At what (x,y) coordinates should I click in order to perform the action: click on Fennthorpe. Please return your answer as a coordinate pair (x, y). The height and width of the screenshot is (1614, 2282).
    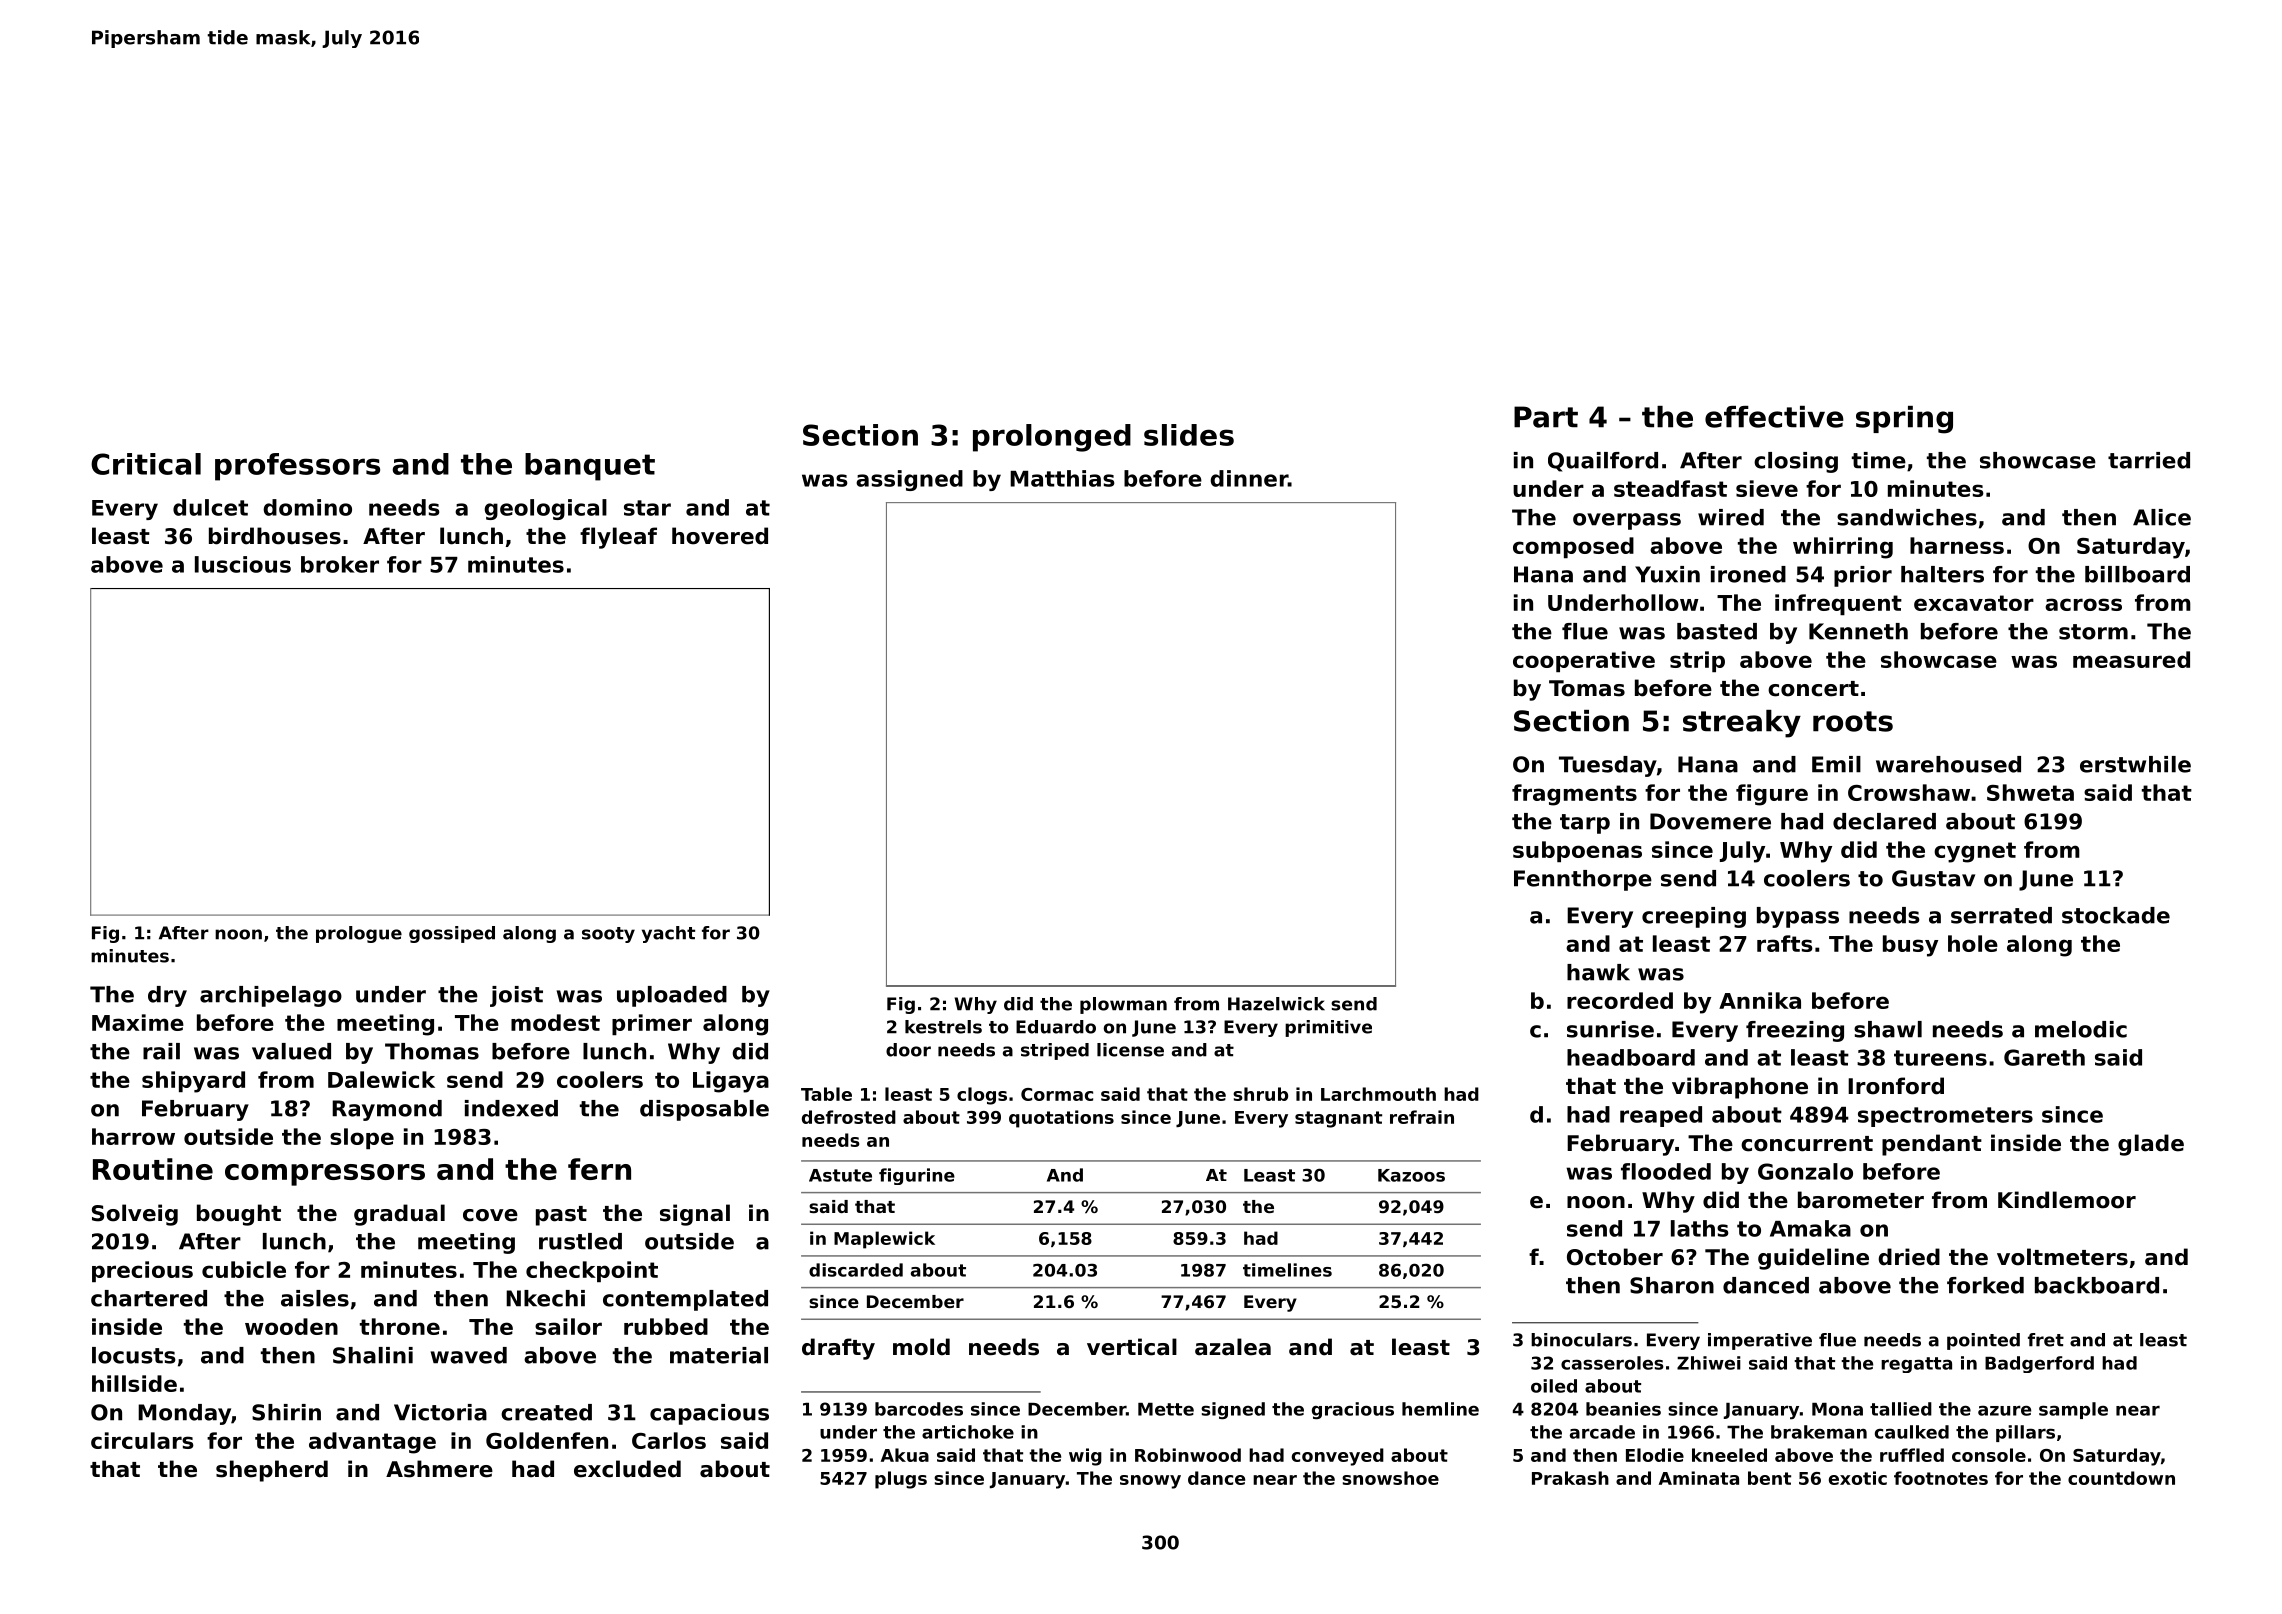
    Looking at the image, I should click on (1583, 880).
